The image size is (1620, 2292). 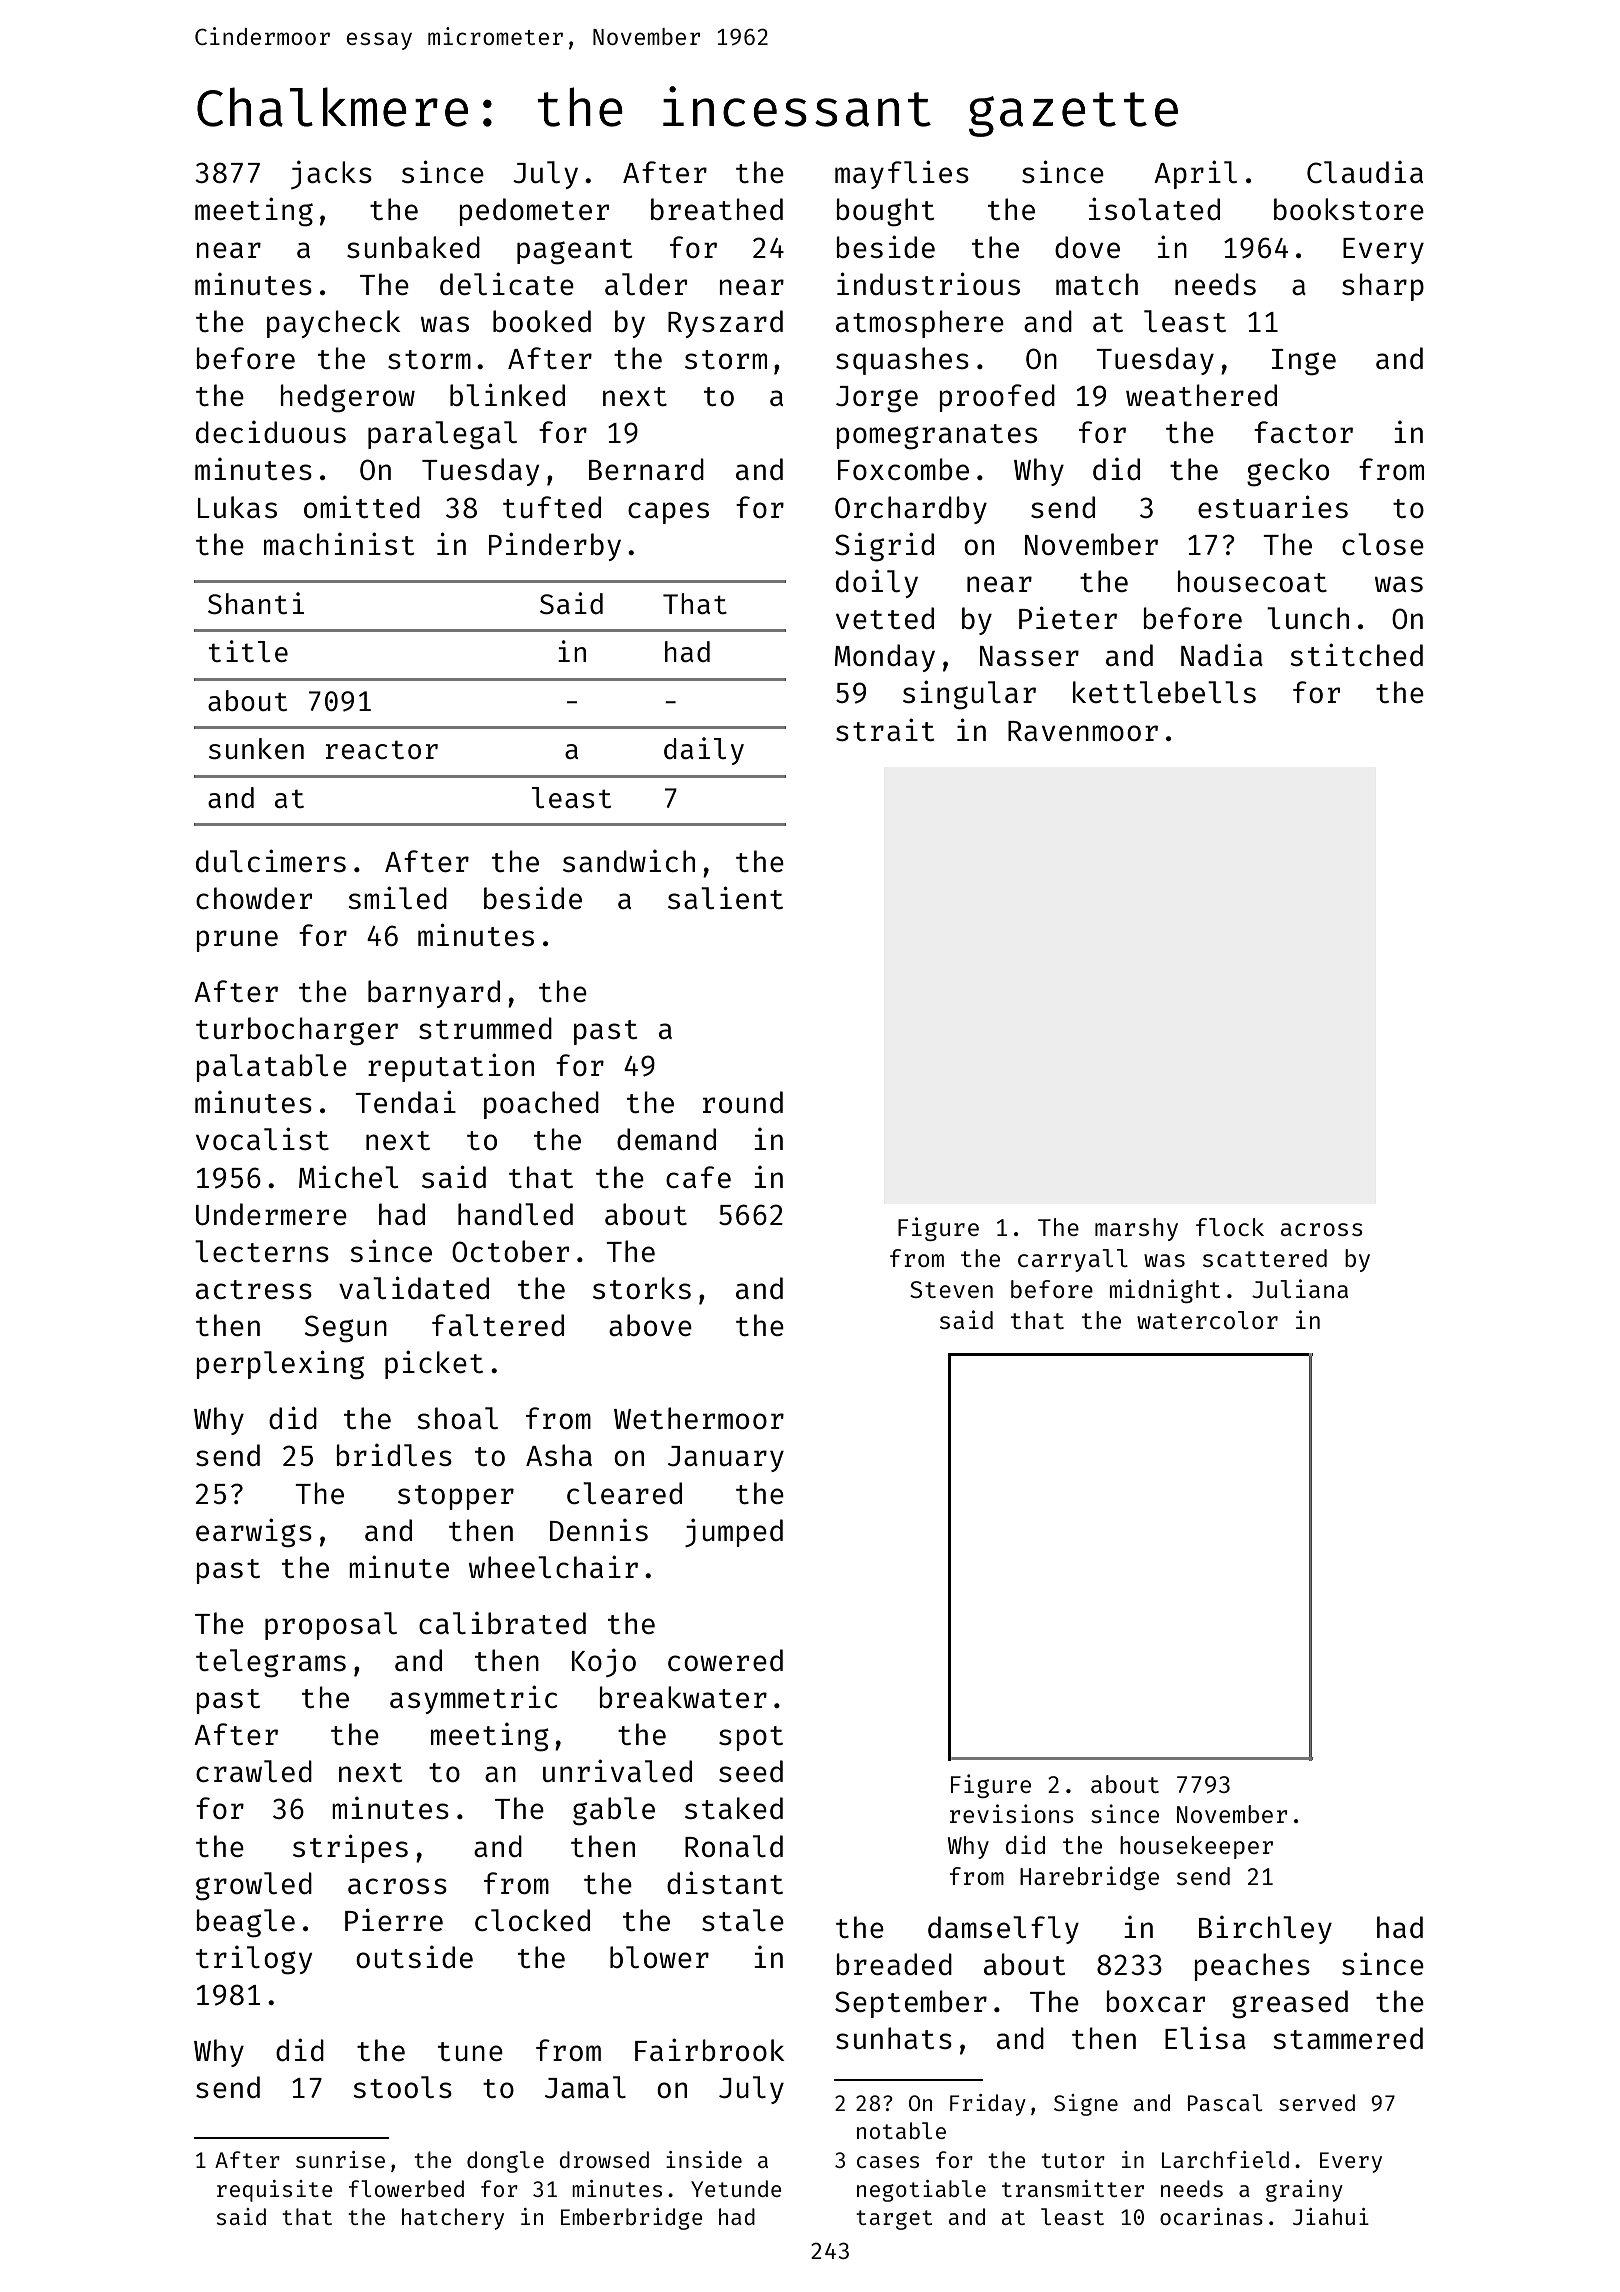 What do you see at coordinates (659, 1957) in the document?
I see `blower` at bounding box center [659, 1957].
